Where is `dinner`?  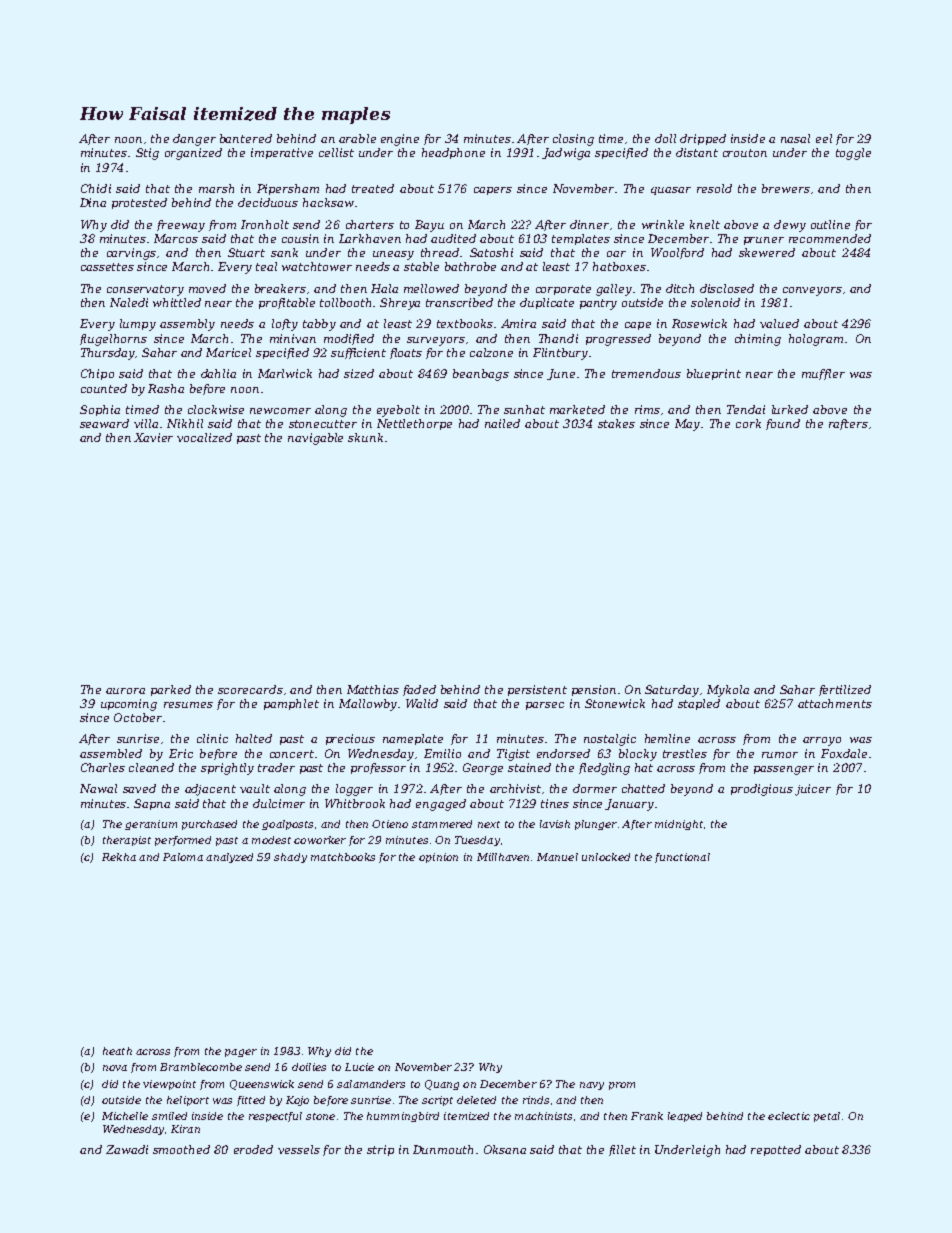 dinner is located at coordinates (589, 224).
